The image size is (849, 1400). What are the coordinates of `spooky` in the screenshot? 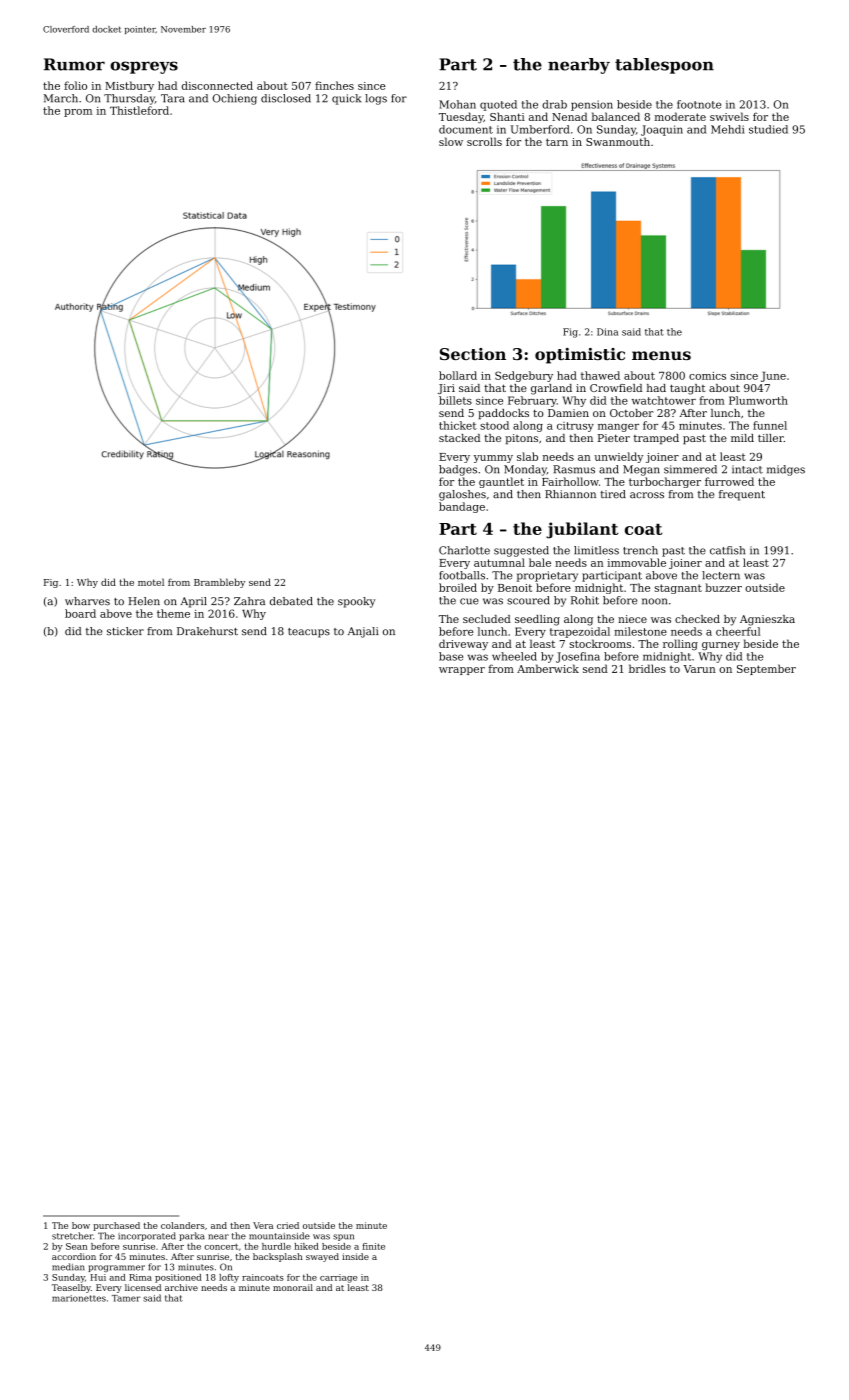 It's located at (356, 602).
